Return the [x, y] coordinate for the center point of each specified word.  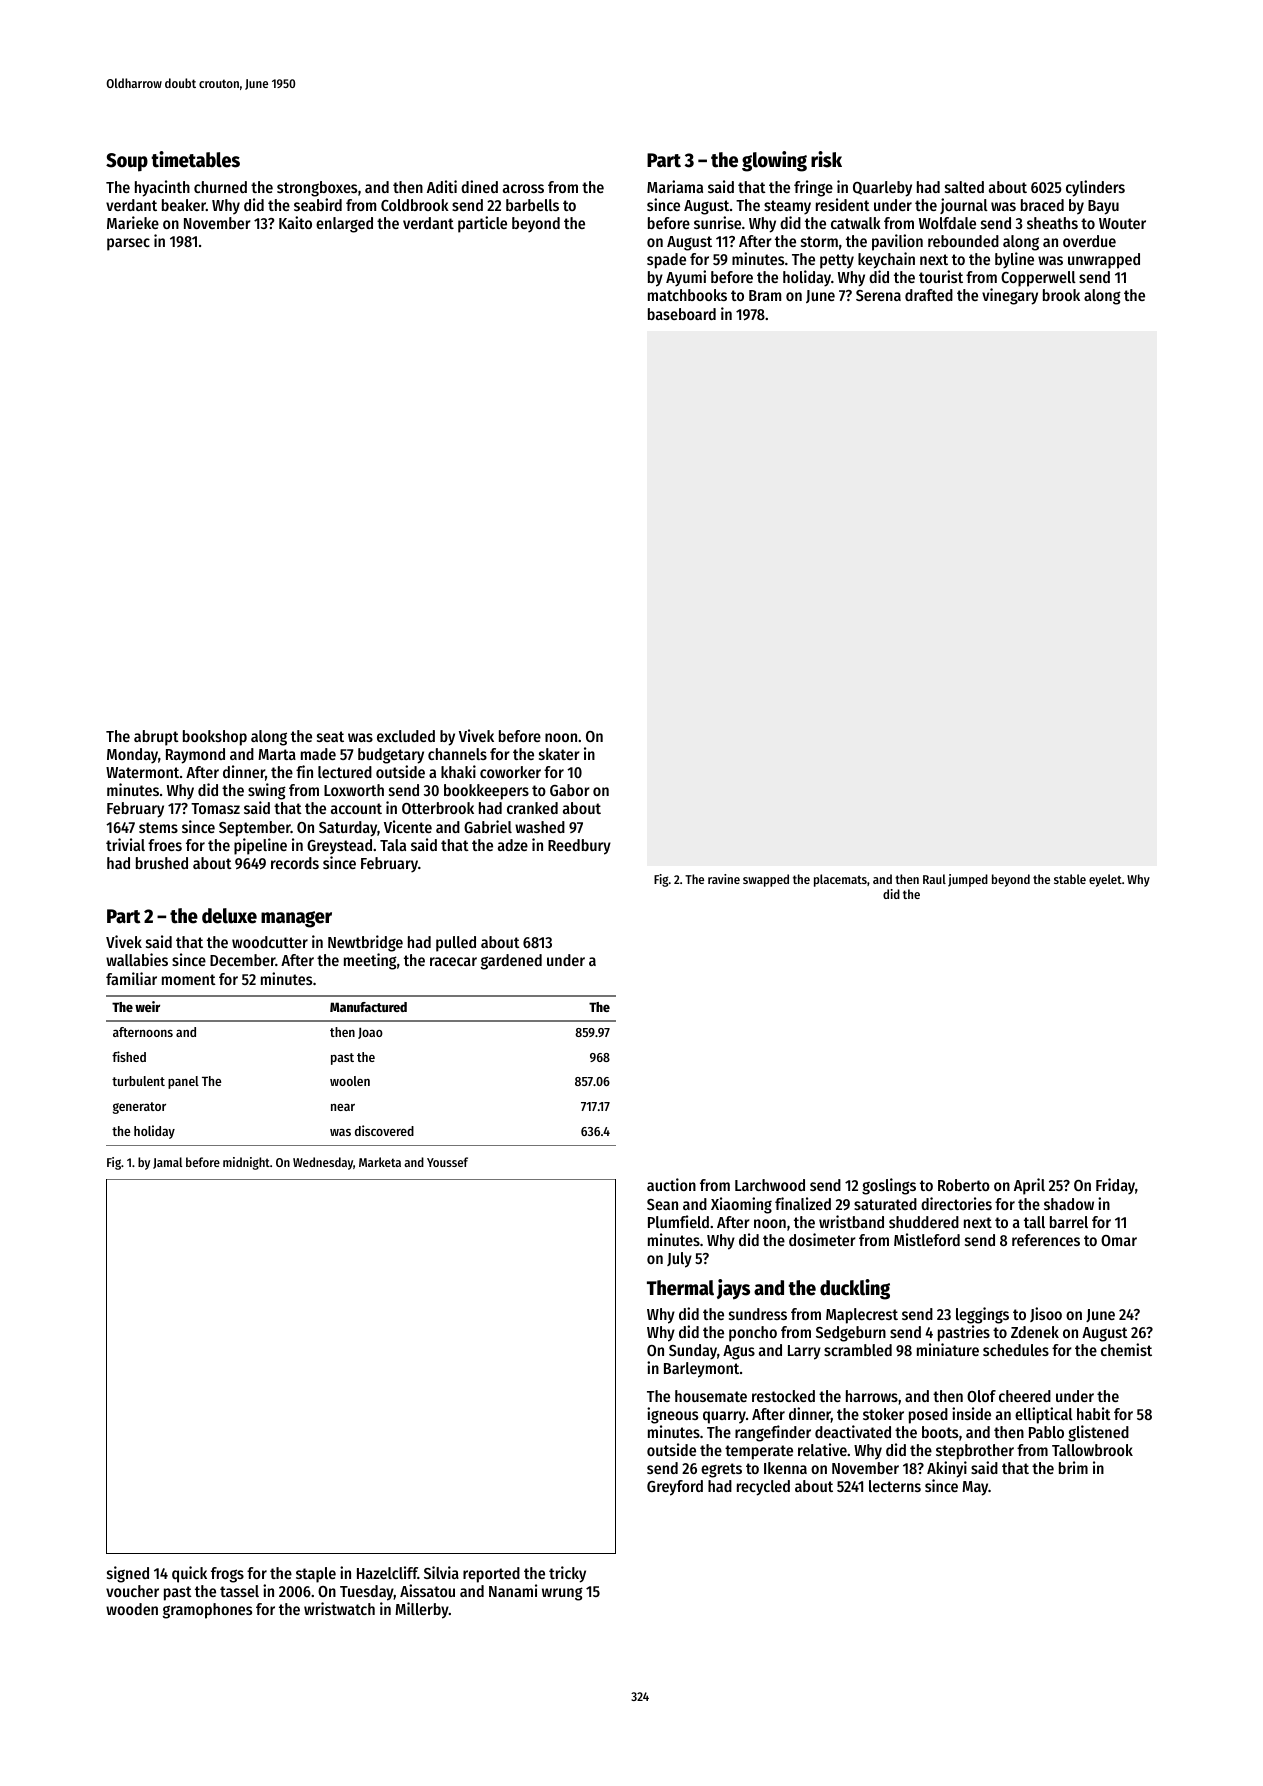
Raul [934, 879]
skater [559, 754]
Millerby [422, 1610]
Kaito [295, 222]
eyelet [1105, 880]
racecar [453, 961]
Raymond [195, 756]
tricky [567, 1574]
